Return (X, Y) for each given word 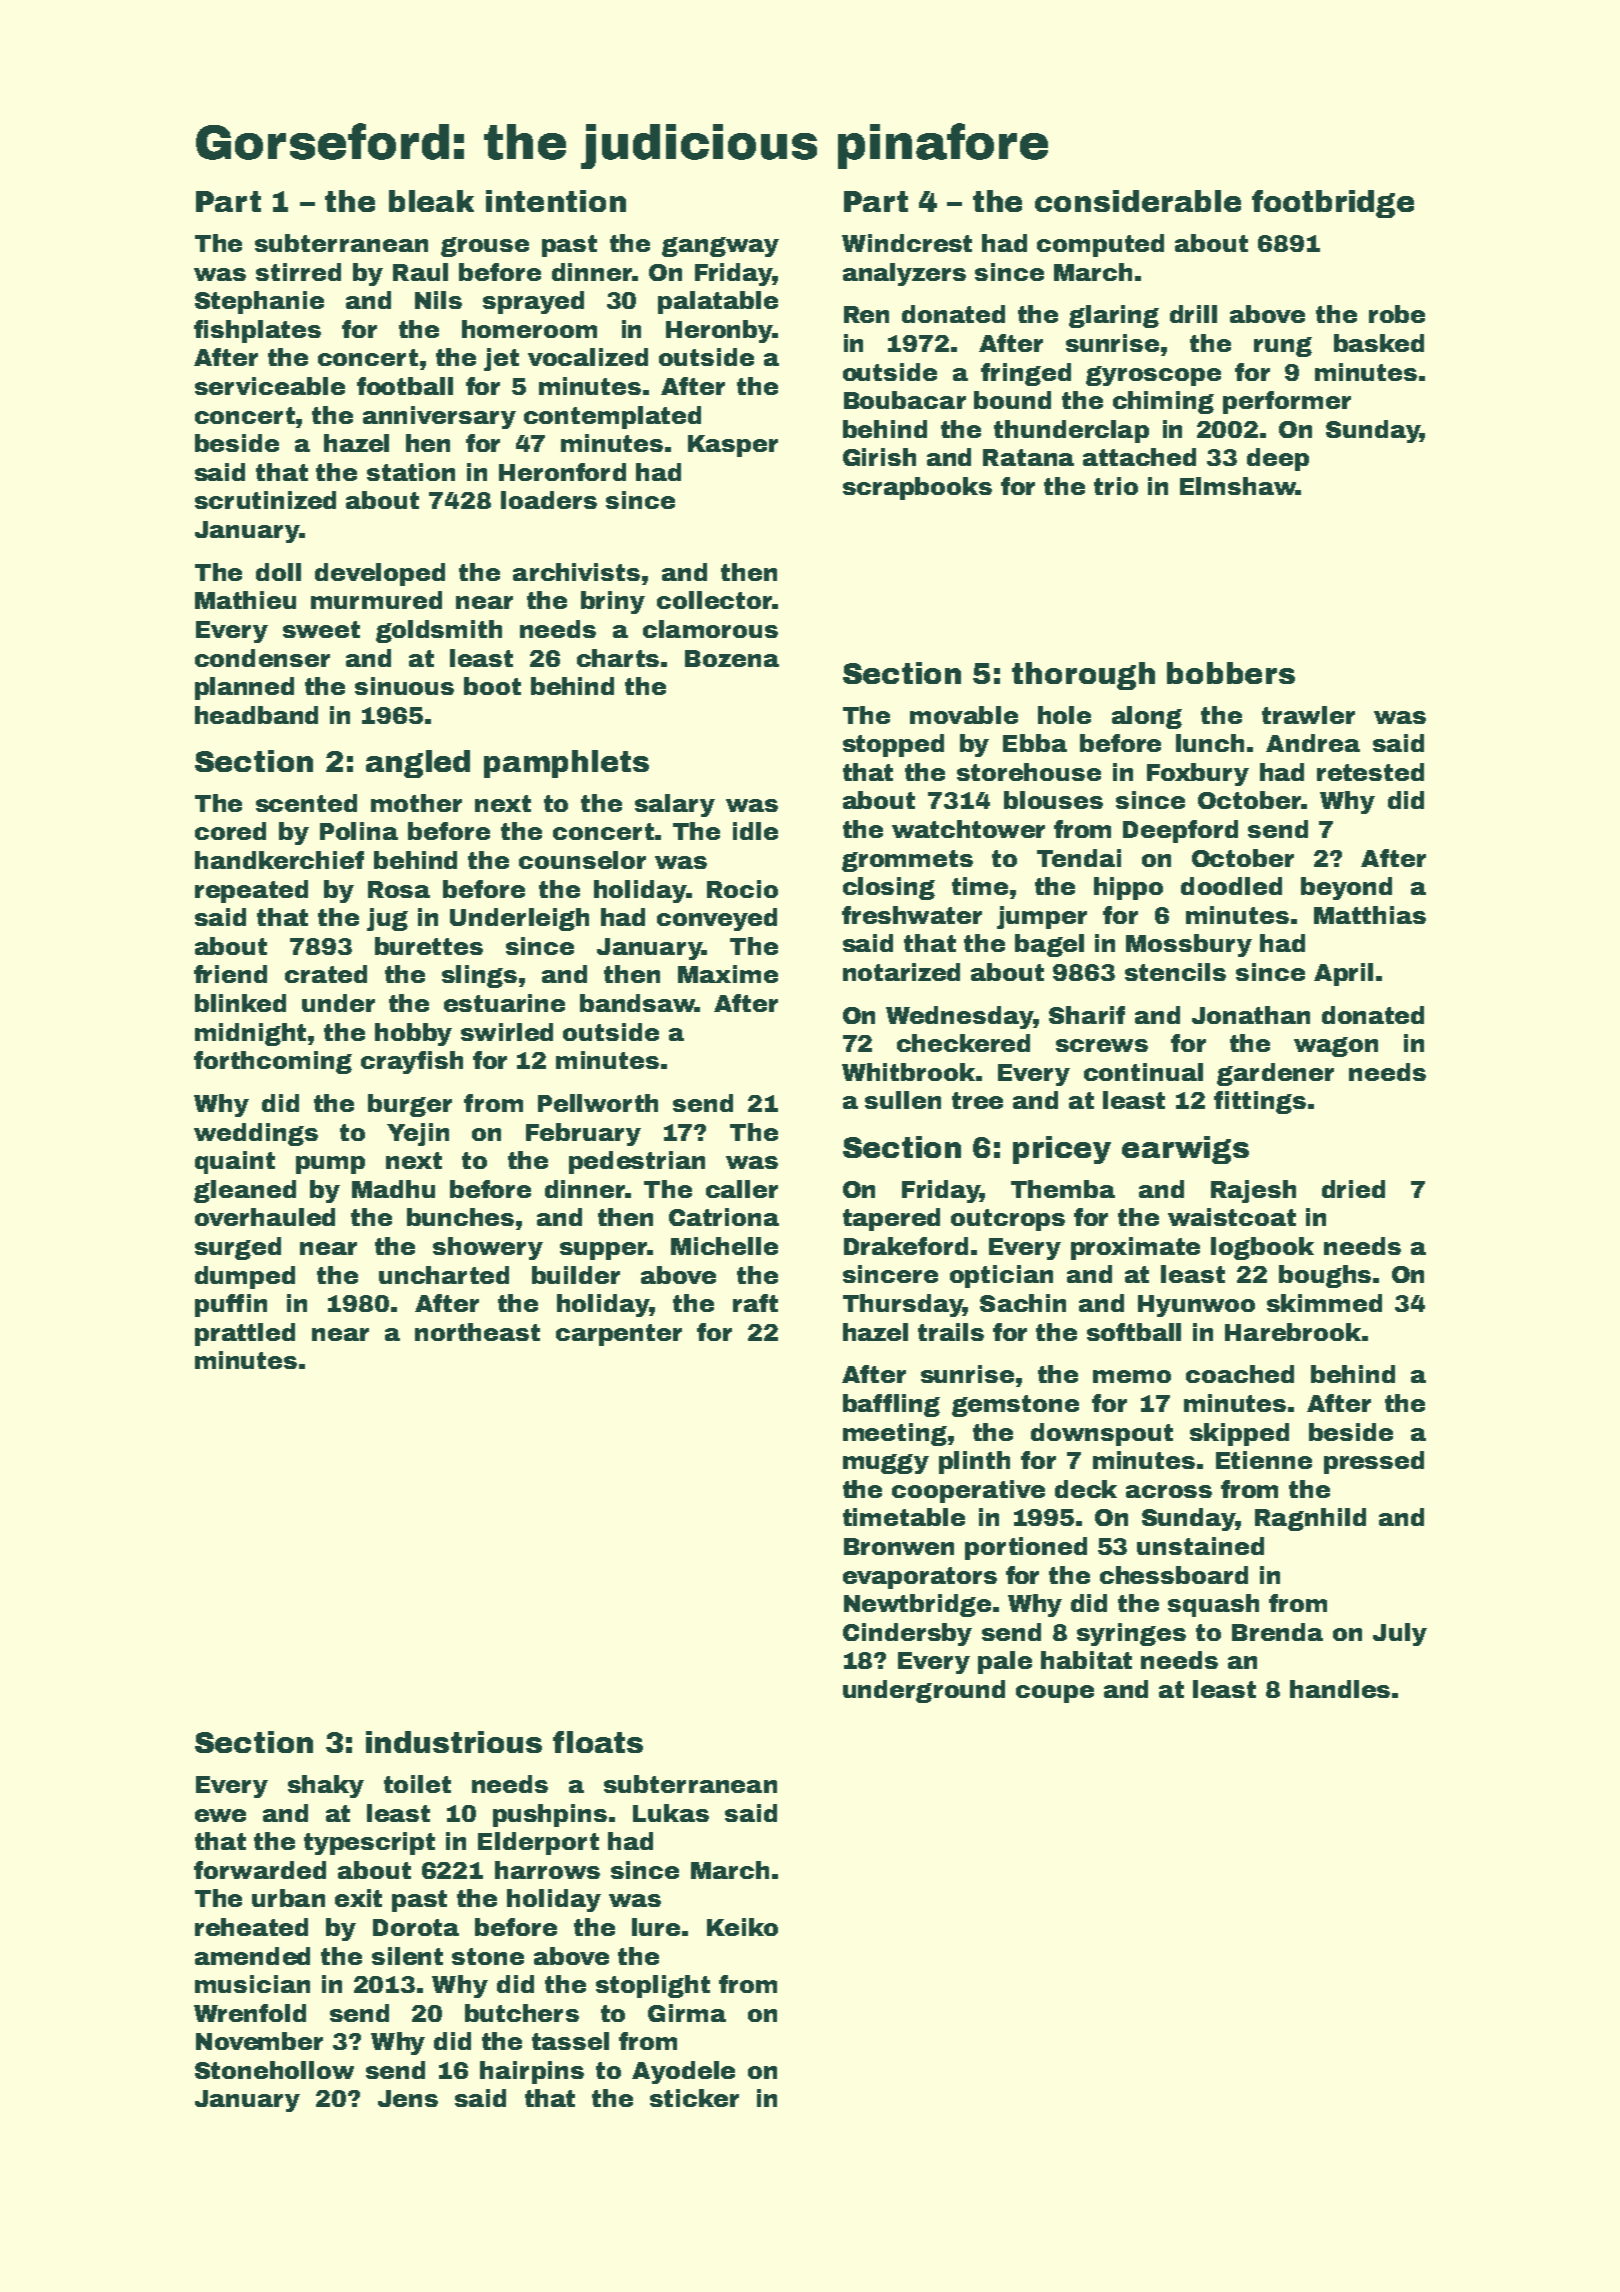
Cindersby (907, 1634)
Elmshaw (1238, 486)
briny (613, 602)
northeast (477, 1332)
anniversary (439, 417)
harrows (547, 1870)
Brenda (1277, 1632)
